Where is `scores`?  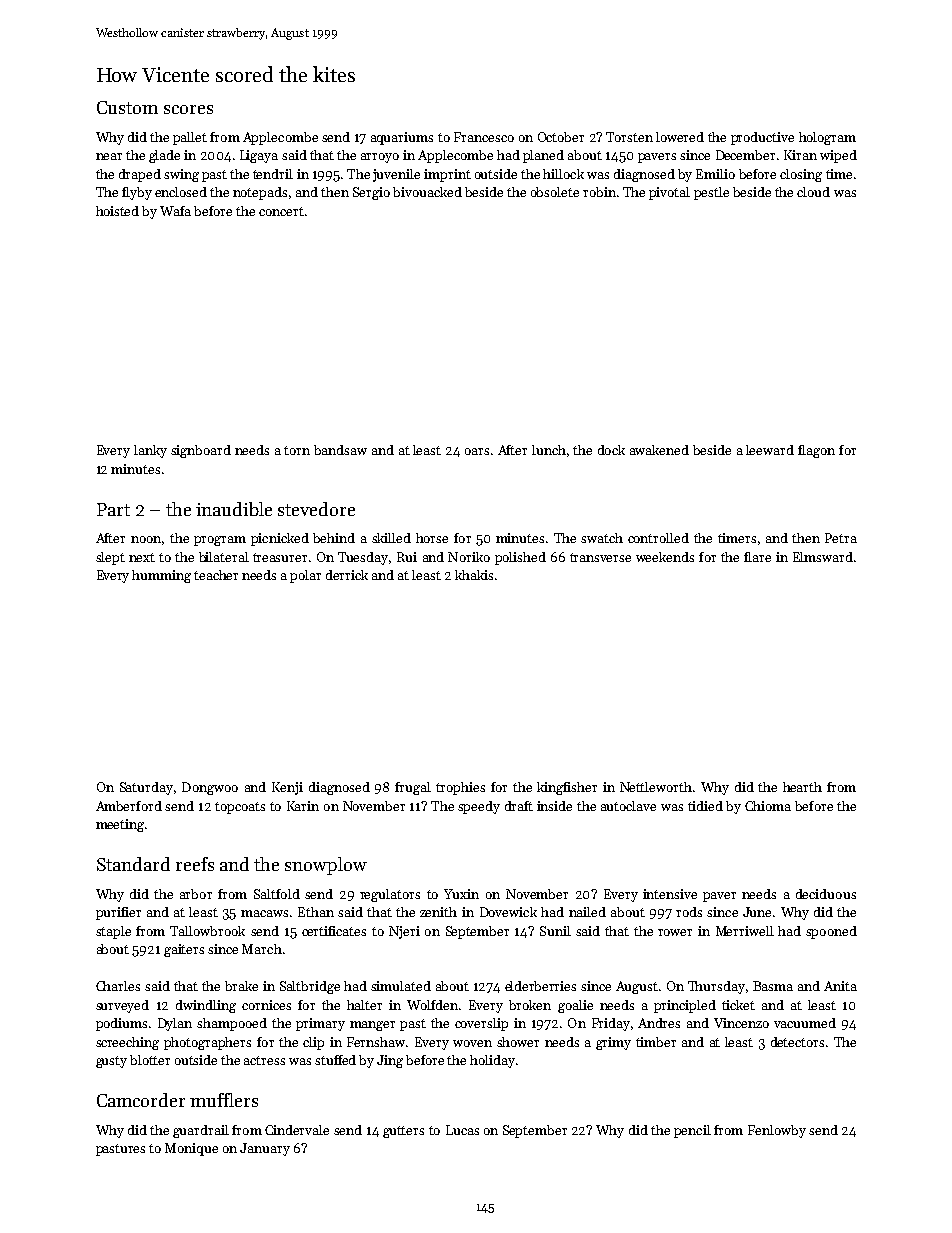 scores is located at coordinates (188, 109).
